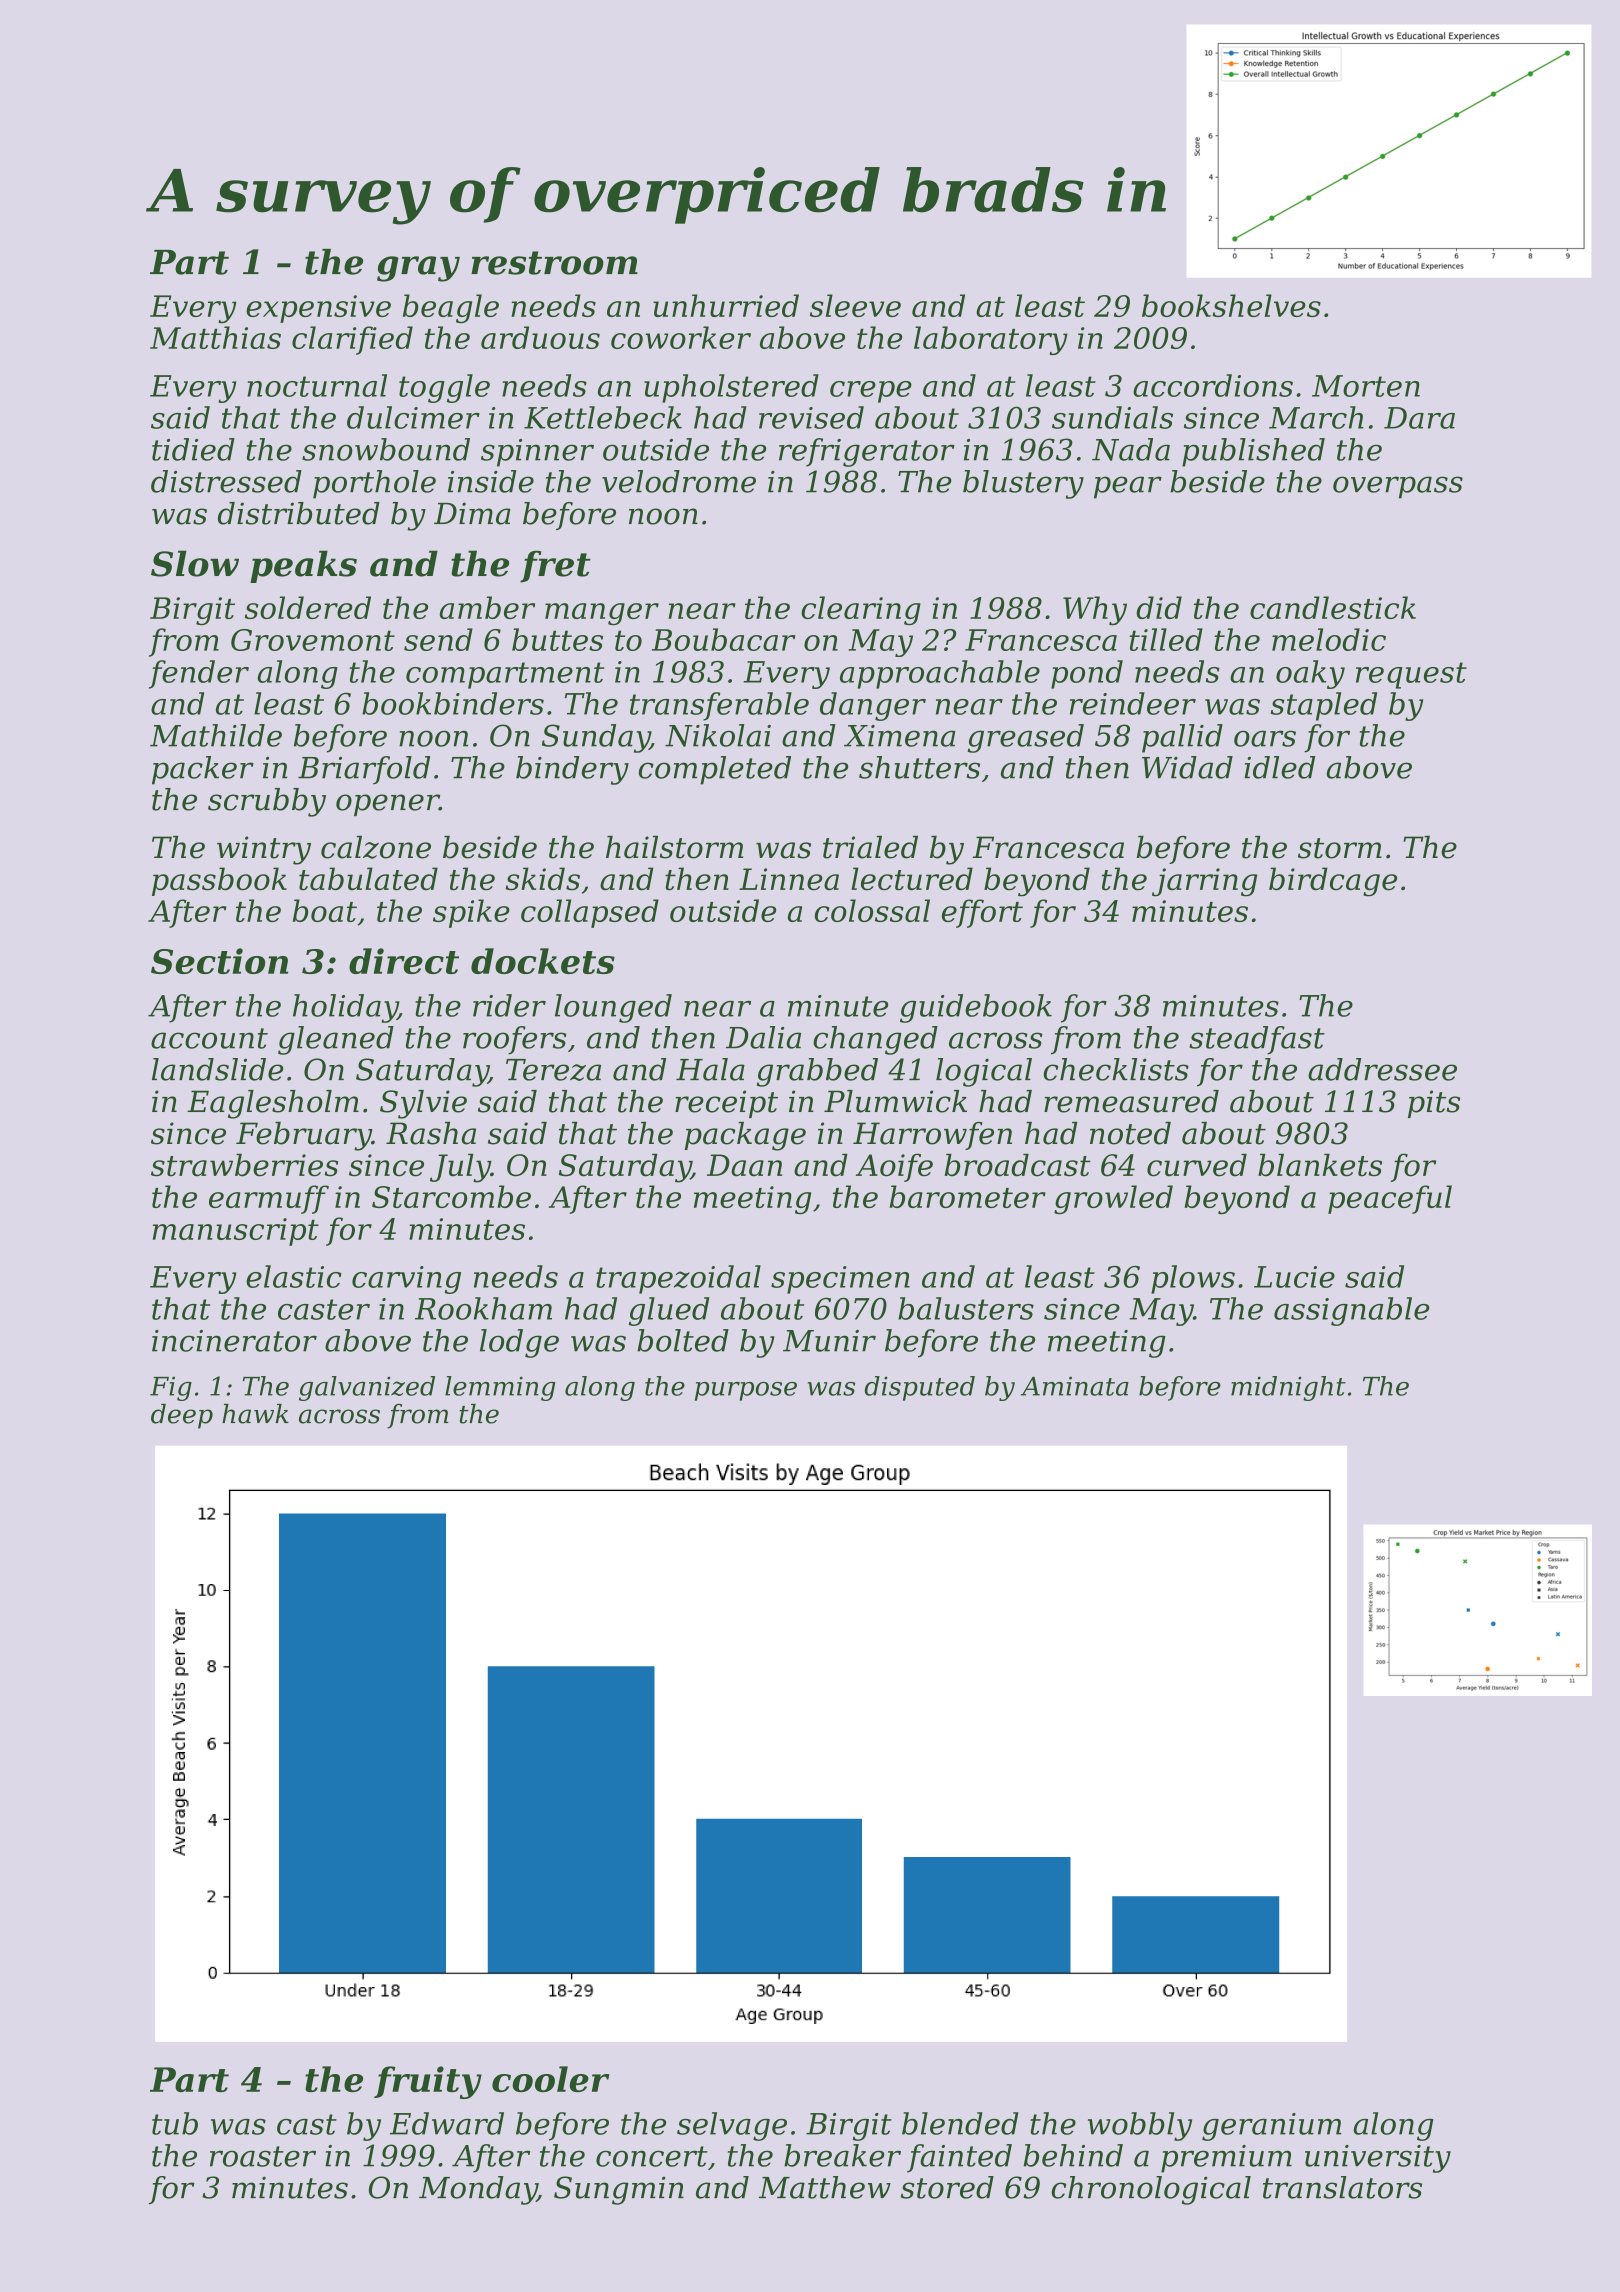  Describe the element at coordinates (732, 2126) in the document. I see `selvage` at that location.
